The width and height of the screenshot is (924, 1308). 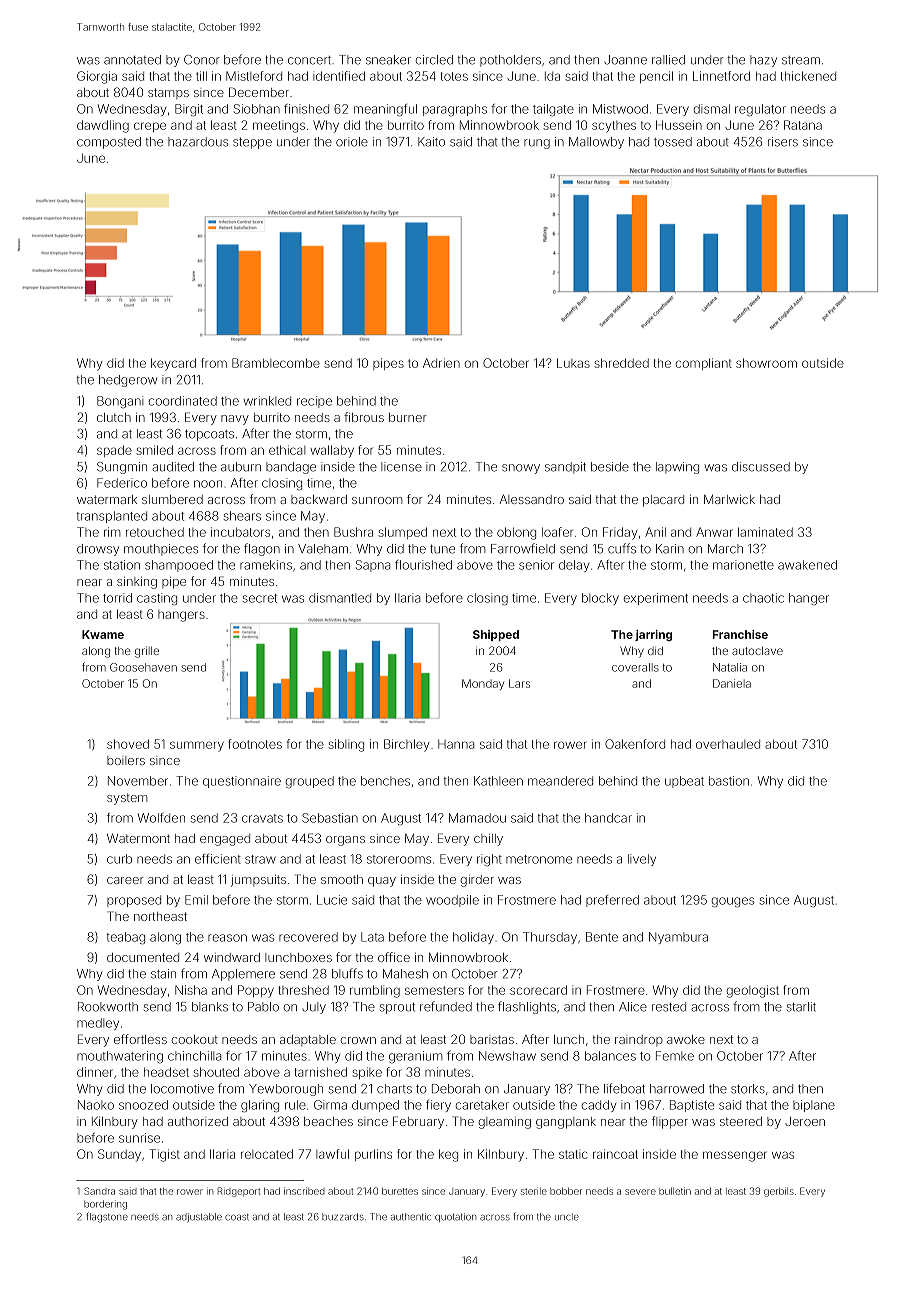 I want to click on Mallowby, so click(x=596, y=143).
